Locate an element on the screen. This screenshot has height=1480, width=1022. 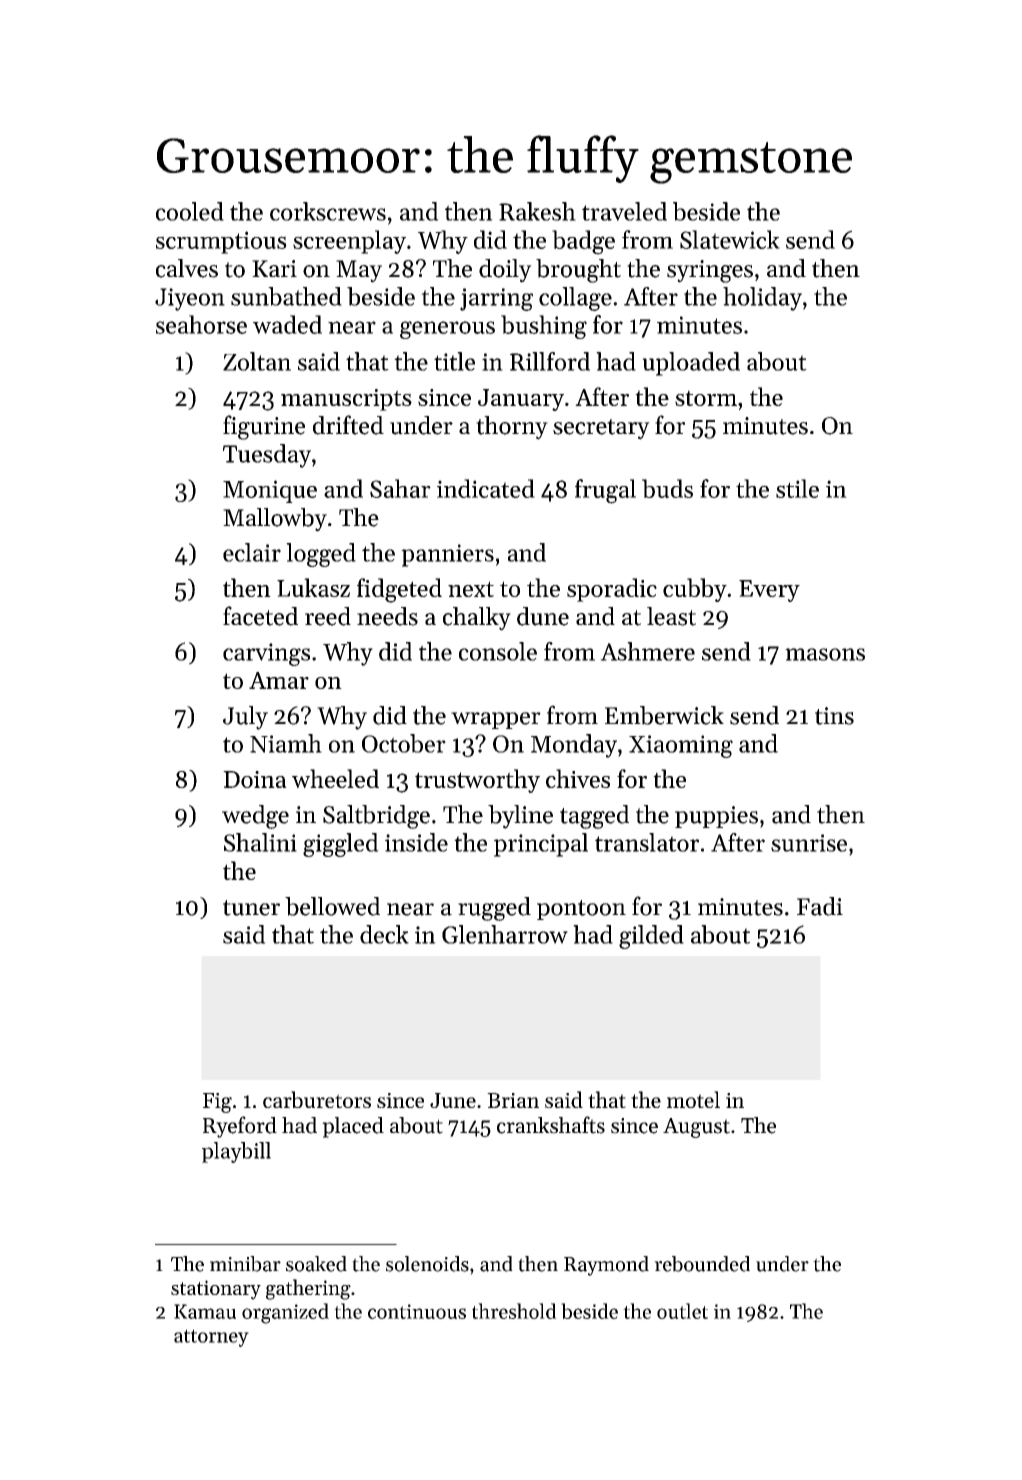
faceted is located at coordinates (260, 616).
